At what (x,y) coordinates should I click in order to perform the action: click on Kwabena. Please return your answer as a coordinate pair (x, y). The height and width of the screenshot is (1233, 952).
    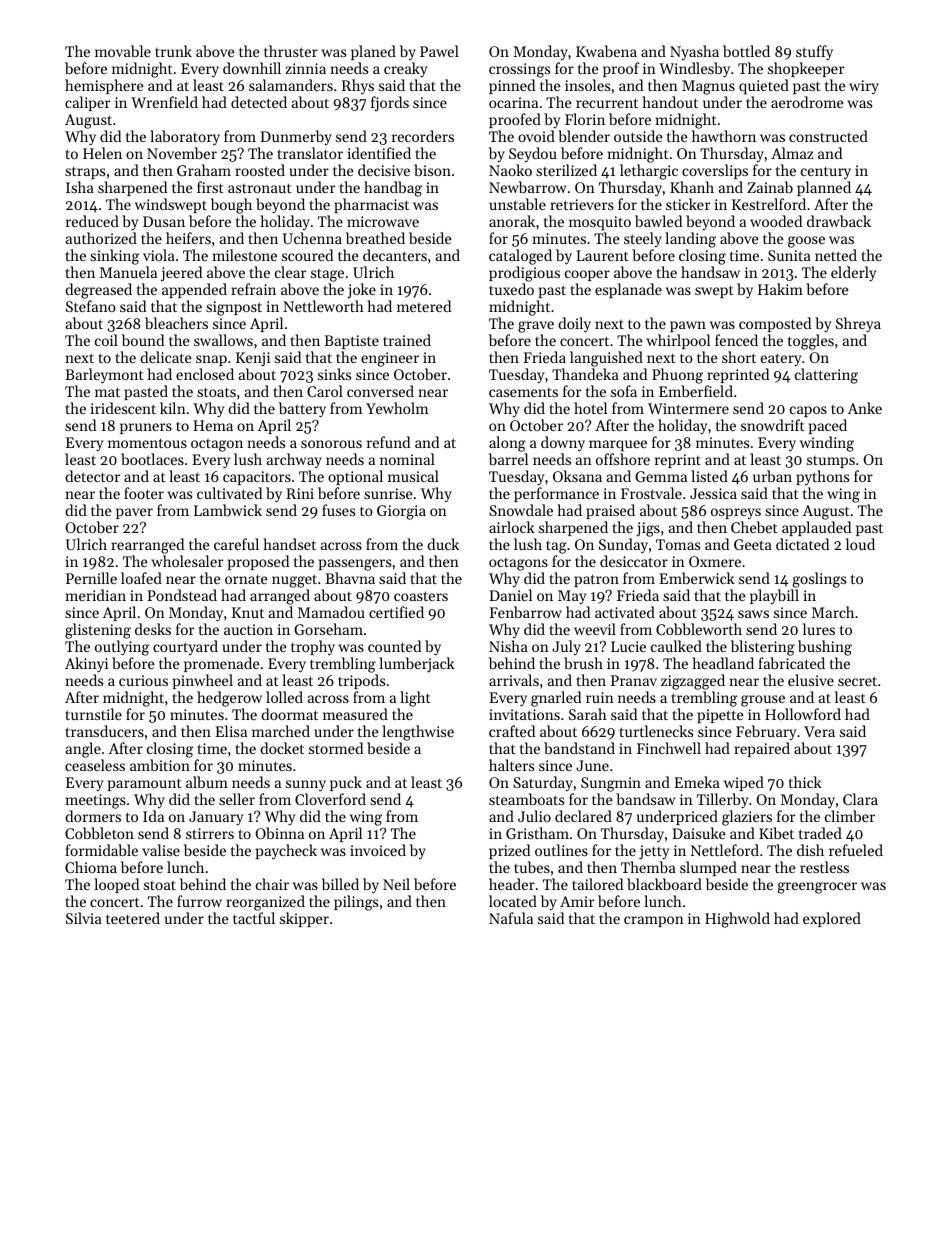
    Looking at the image, I should click on (606, 51).
